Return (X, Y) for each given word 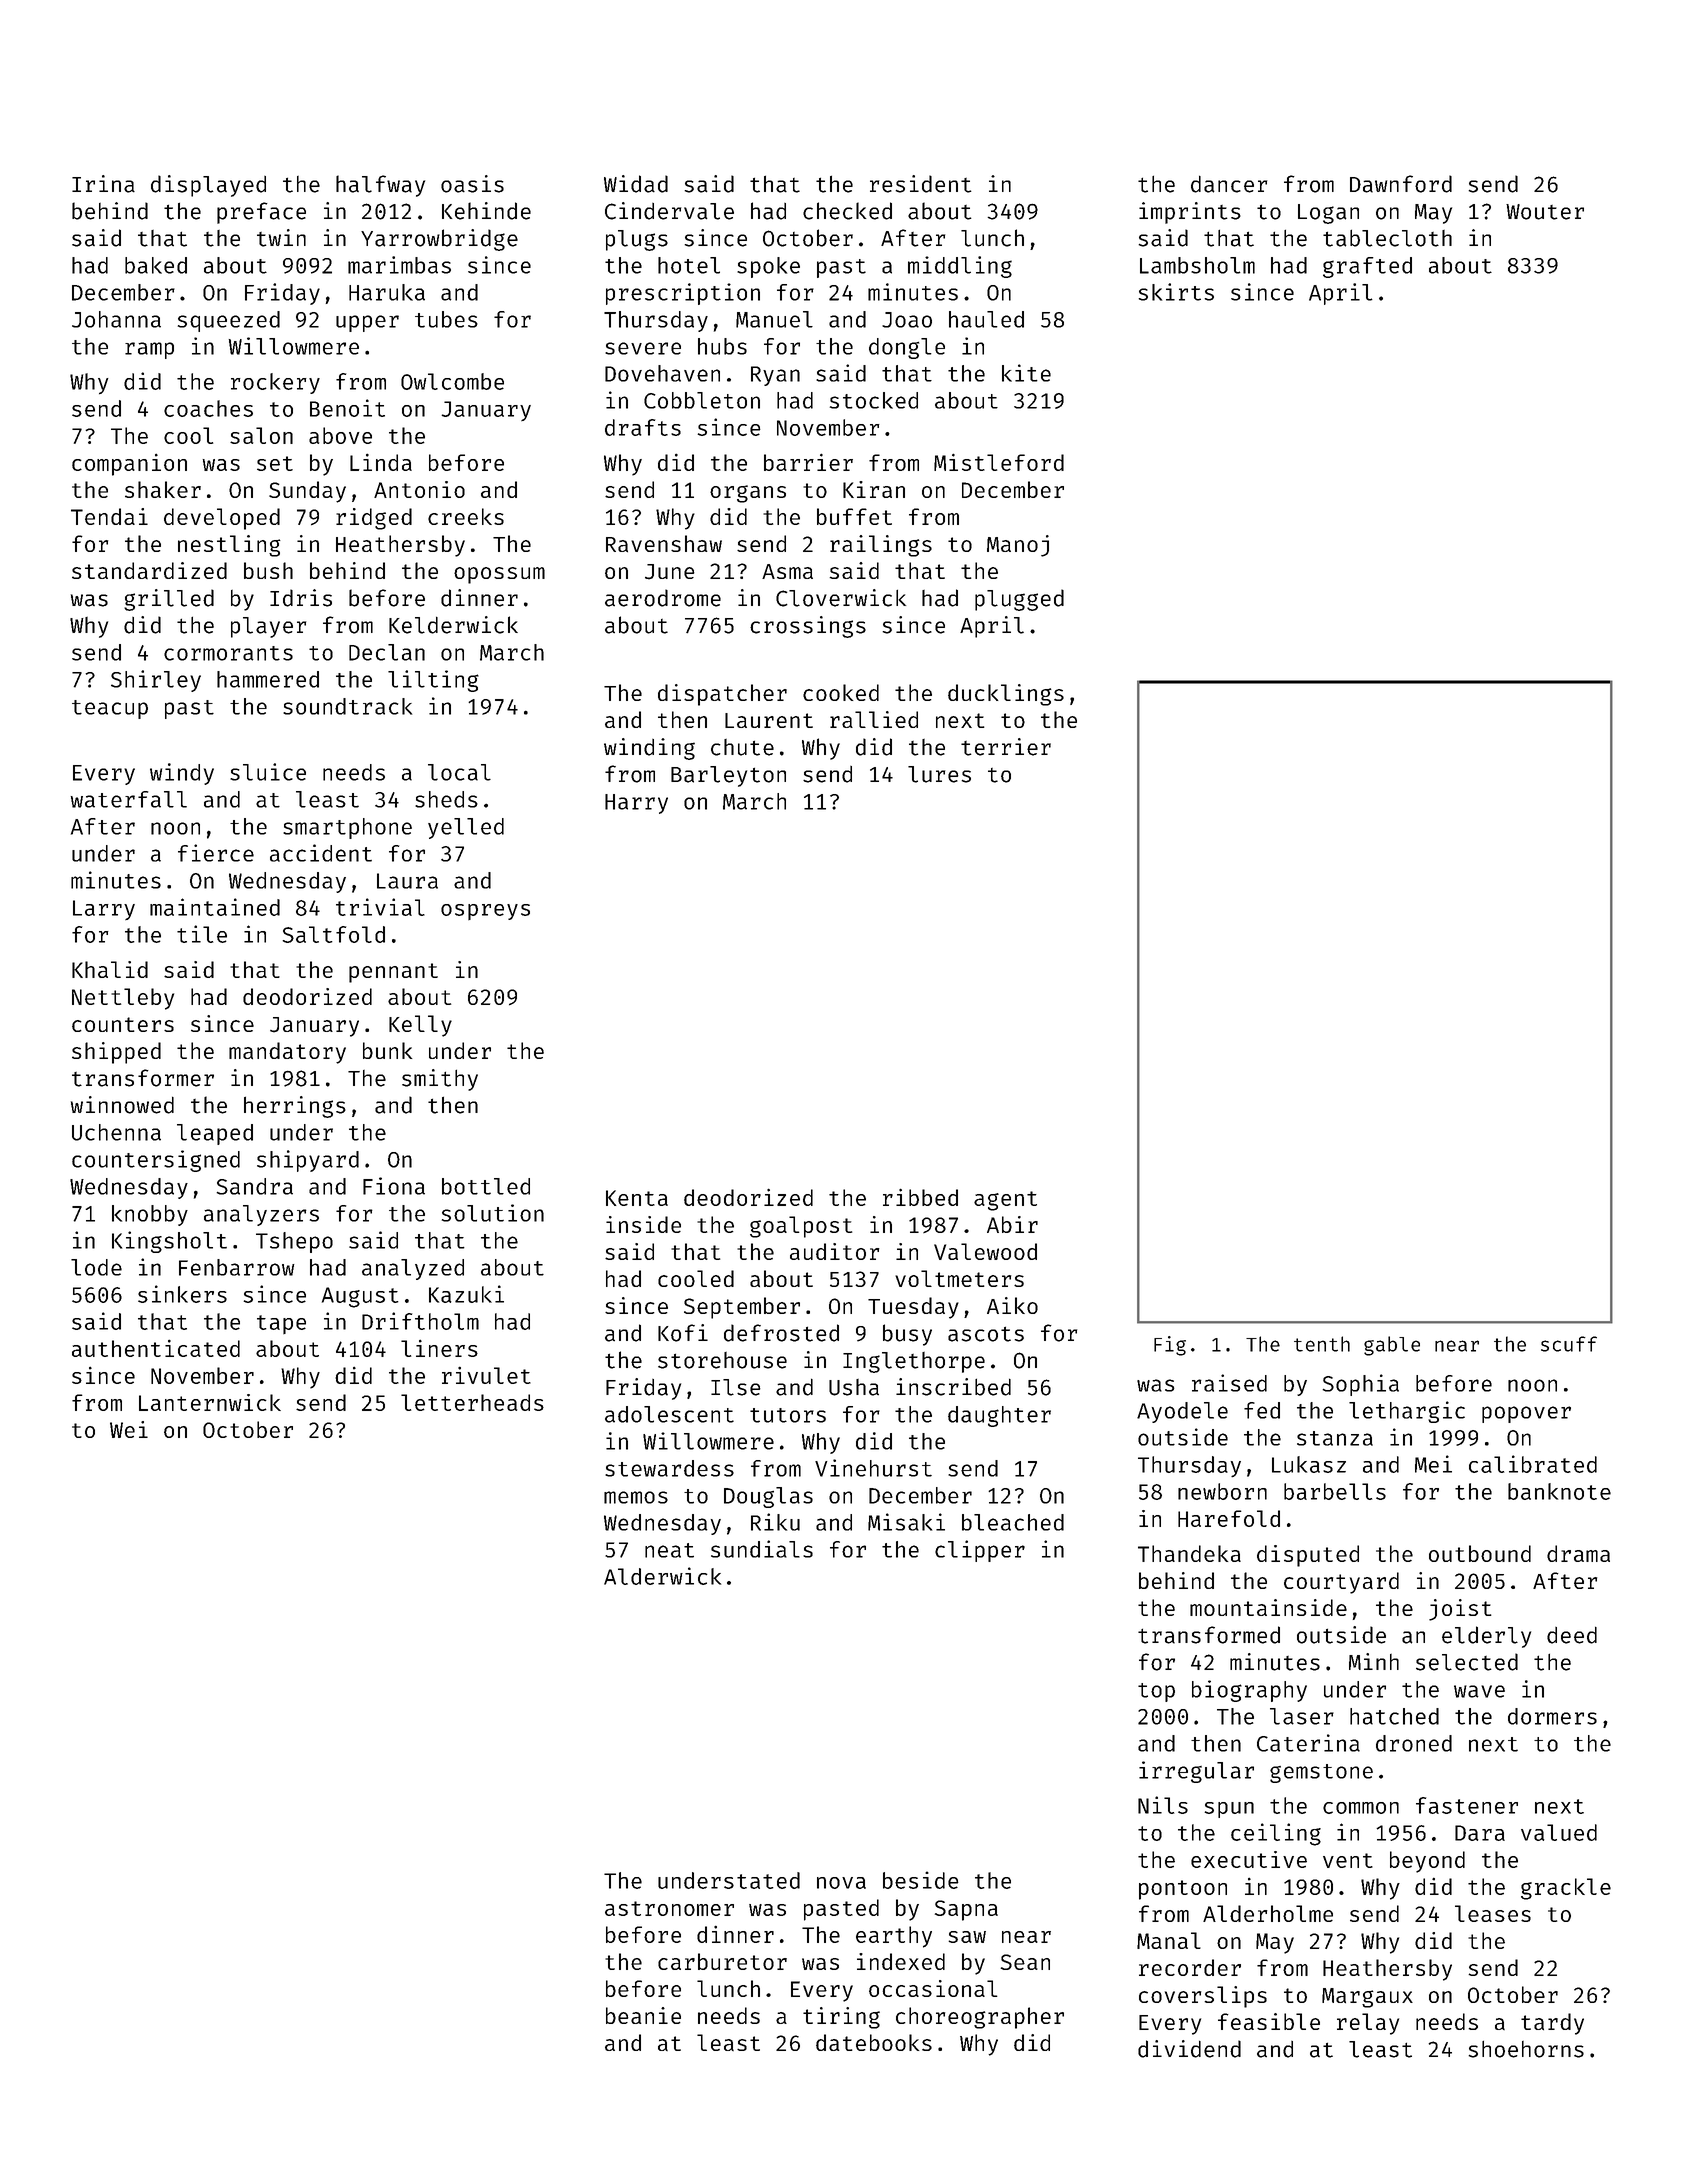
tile (202, 934)
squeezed (229, 321)
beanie (643, 2015)
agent (1005, 1201)
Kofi (683, 1333)
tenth (1322, 1344)
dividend (1189, 2049)
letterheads (472, 1402)
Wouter (1545, 212)
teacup (110, 709)
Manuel (774, 319)
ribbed (920, 1197)
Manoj (1018, 546)
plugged (1019, 600)
